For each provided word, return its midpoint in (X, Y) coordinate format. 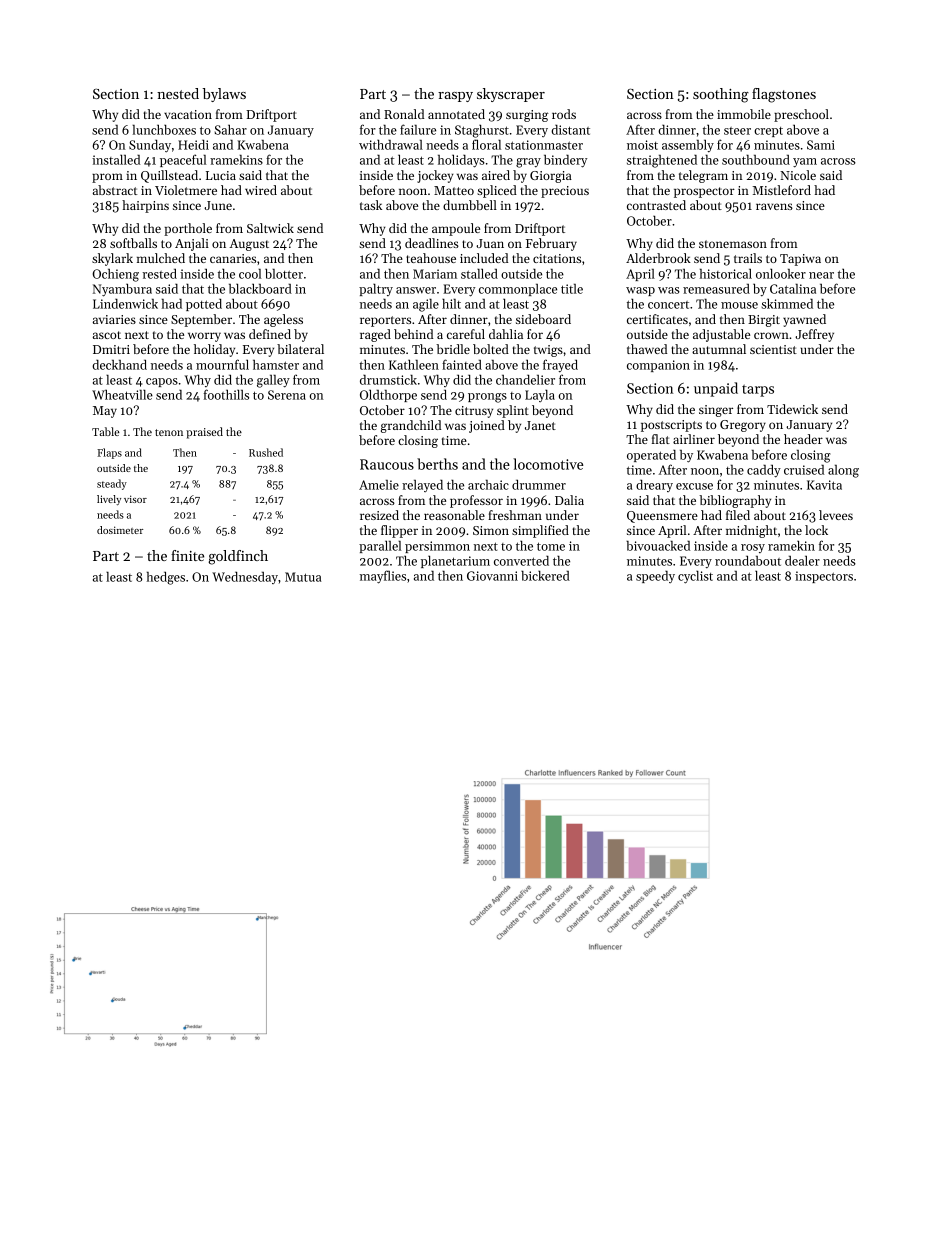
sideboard (543, 319)
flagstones (784, 95)
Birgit (764, 321)
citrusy (474, 412)
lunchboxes (164, 129)
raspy (455, 97)
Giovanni (492, 576)
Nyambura (122, 290)
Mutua (303, 577)
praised (204, 433)
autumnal (719, 349)
